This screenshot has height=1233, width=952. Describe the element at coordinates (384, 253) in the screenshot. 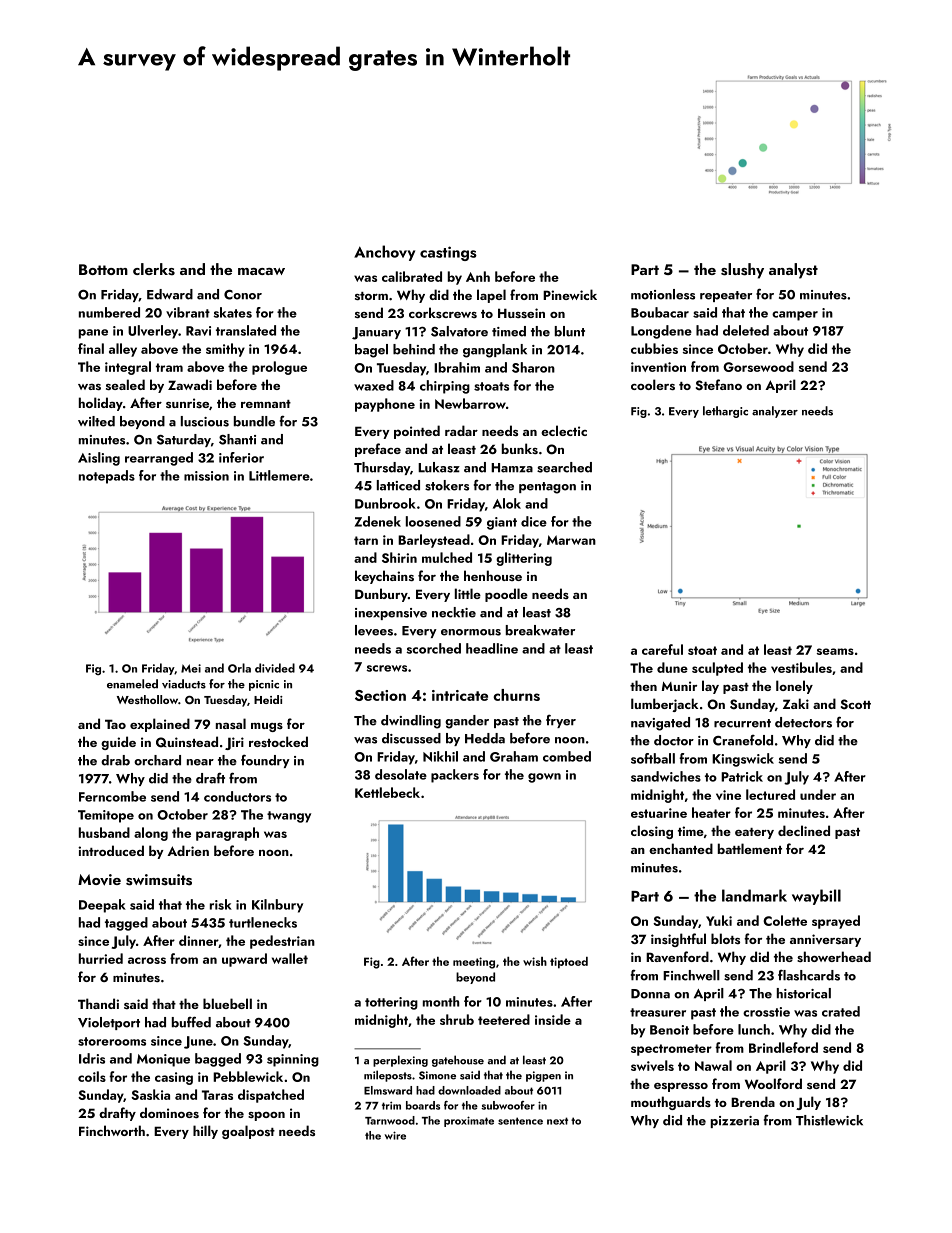

I see `Anchovy` at that location.
